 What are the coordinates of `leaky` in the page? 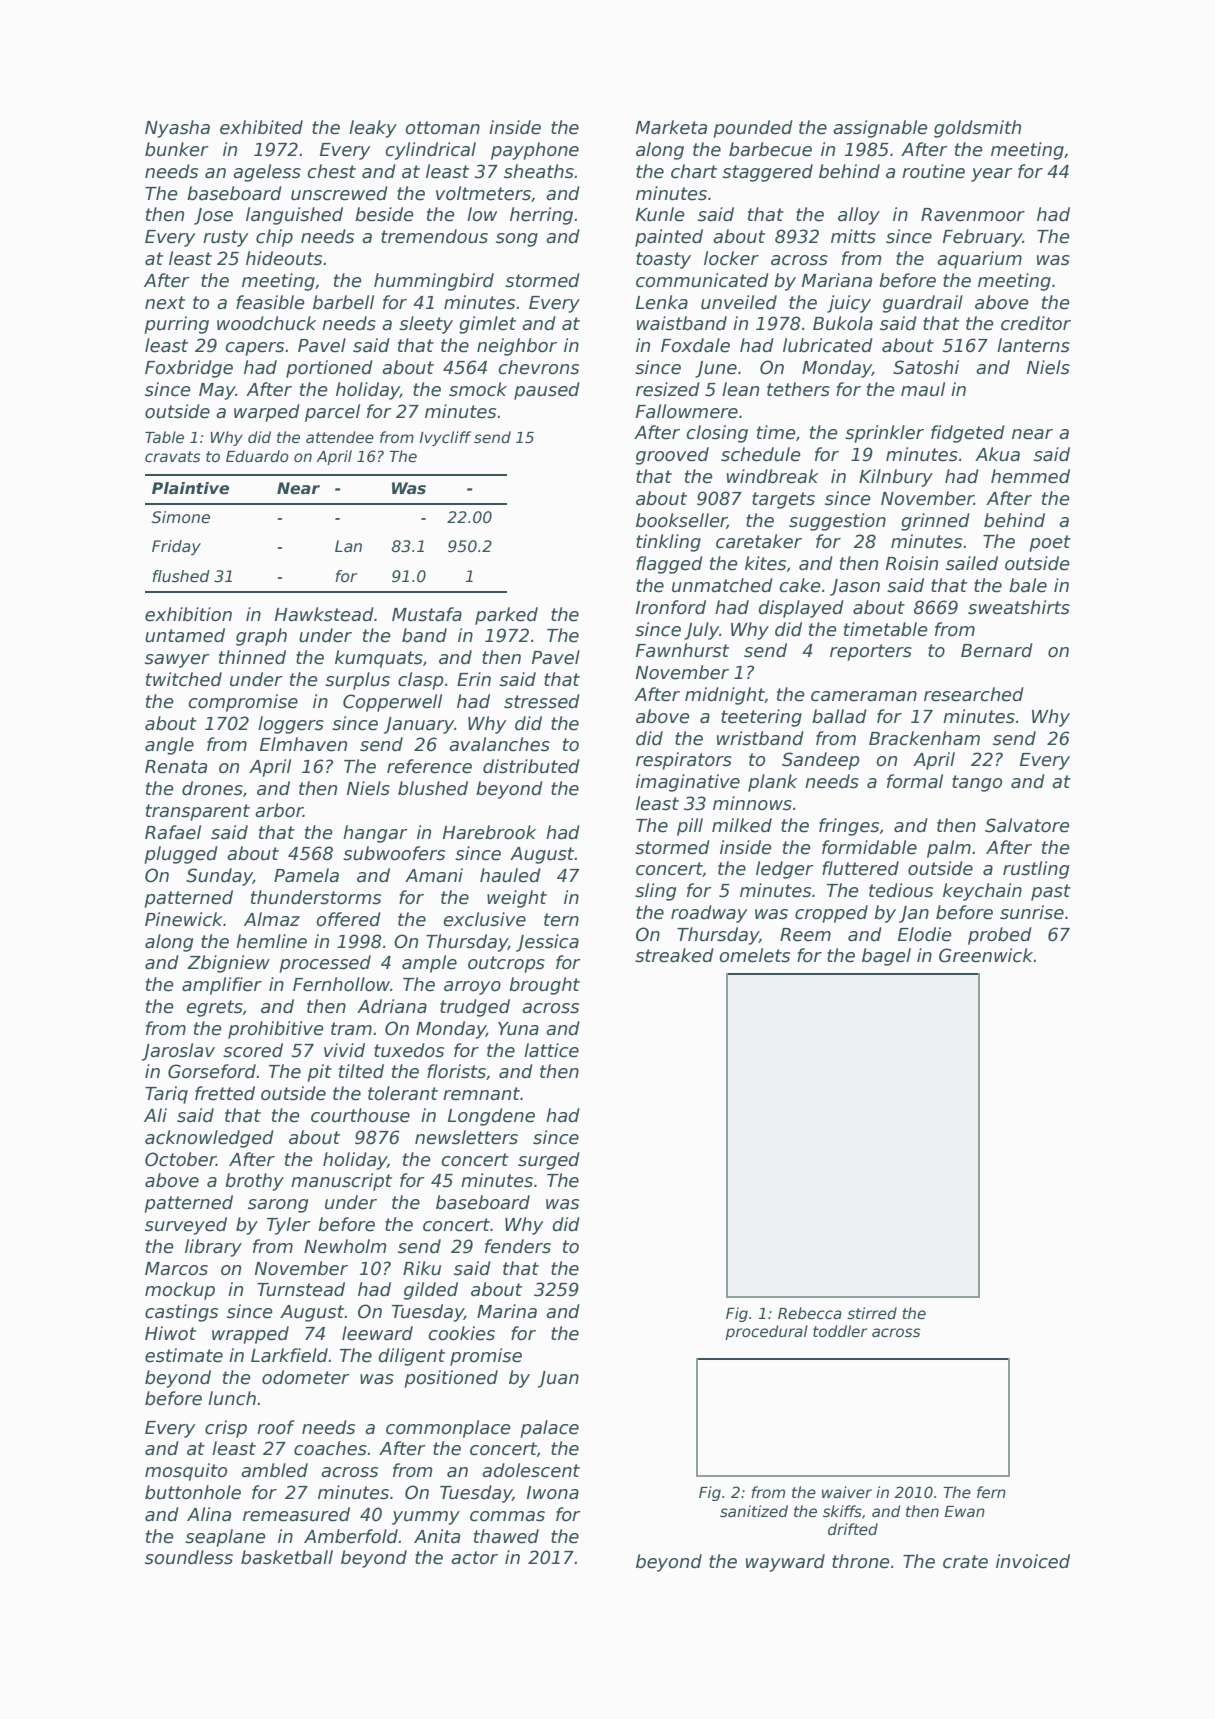 It's located at (373, 129).
